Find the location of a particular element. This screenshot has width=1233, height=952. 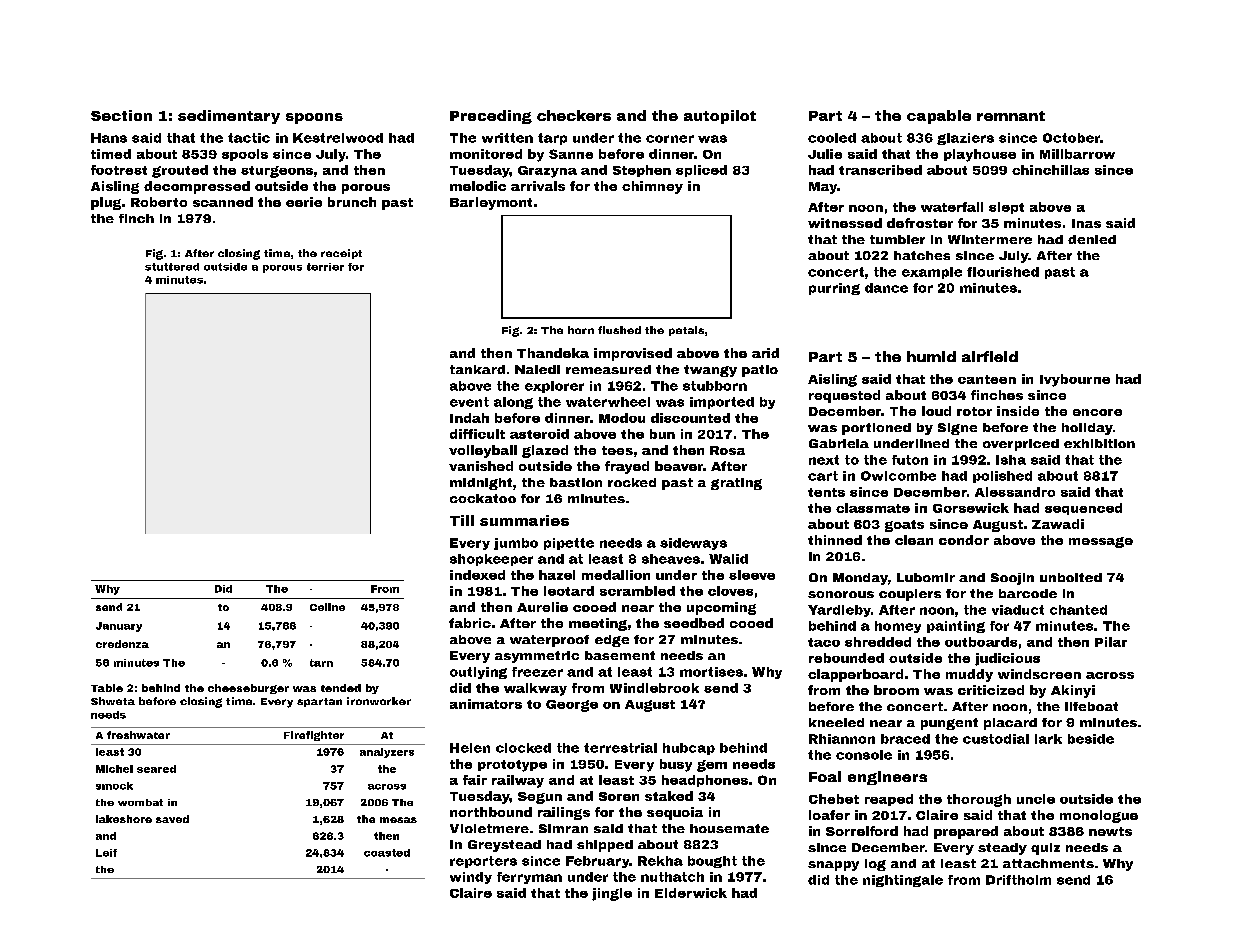

Elderwick is located at coordinates (691, 893).
